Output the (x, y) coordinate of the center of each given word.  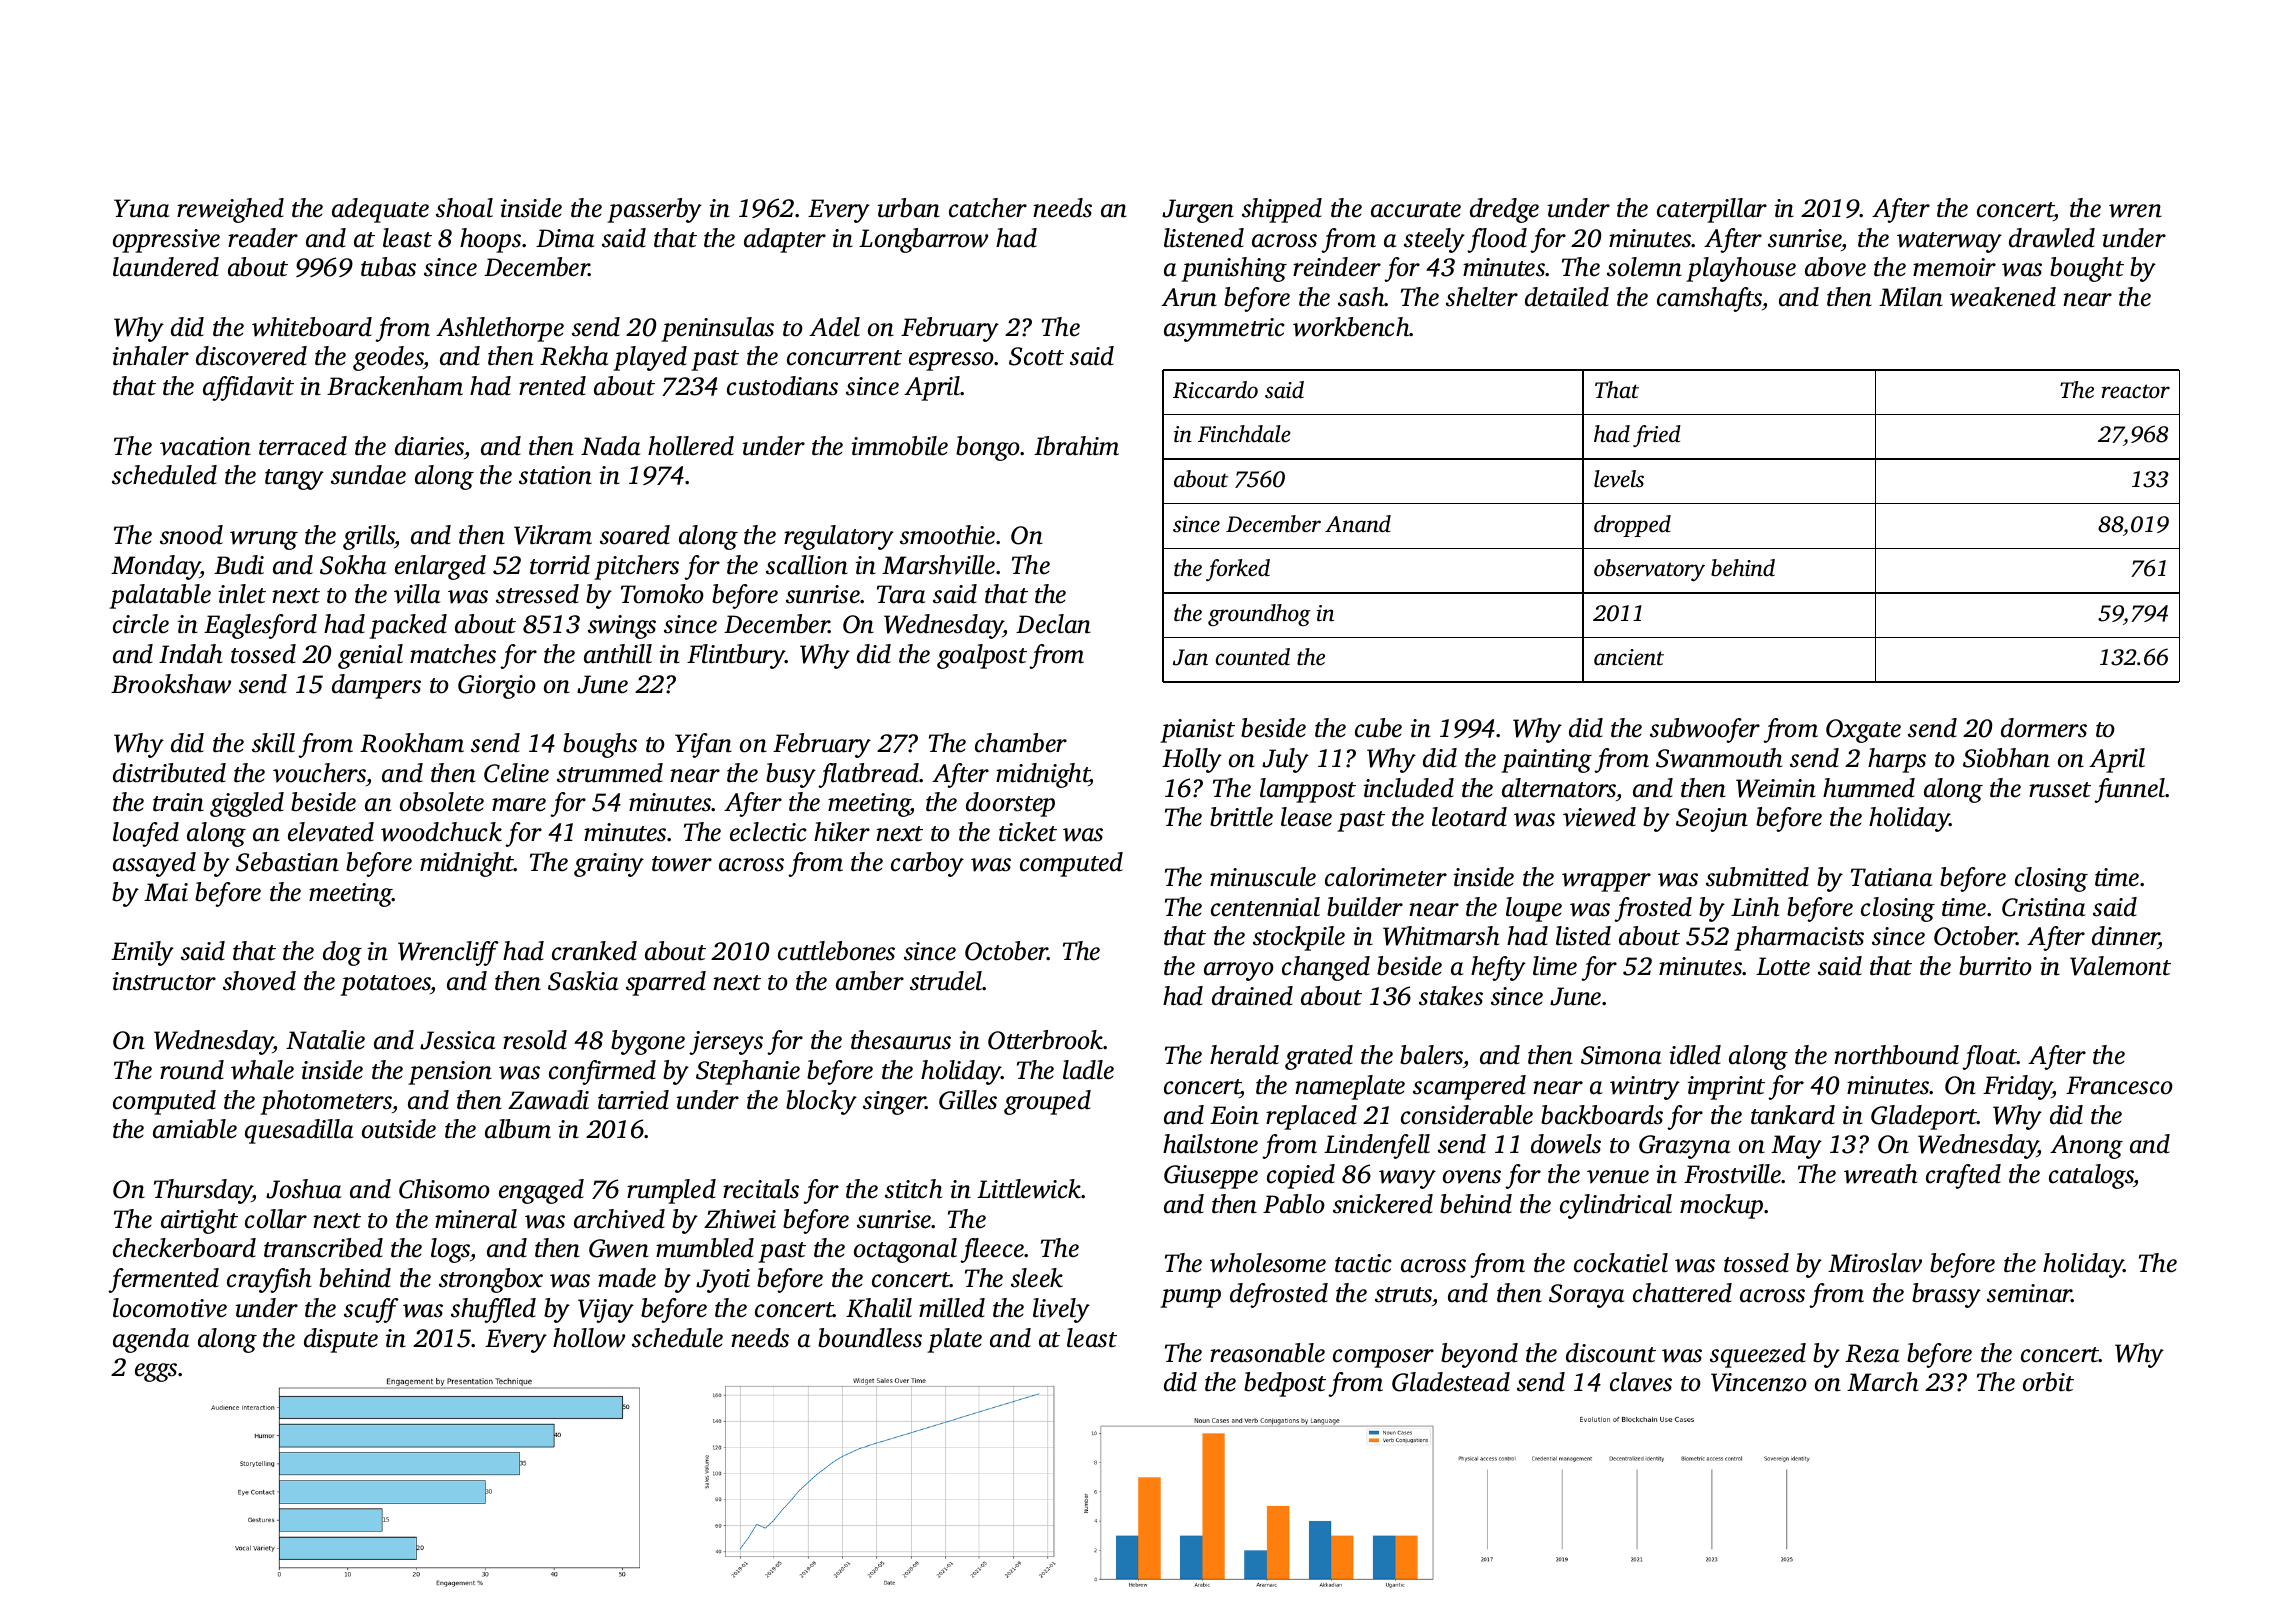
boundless (870, 1338)
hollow (589, 1338)
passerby (654, 210)
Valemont (2120, 966)
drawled (2052, 238)
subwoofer (1705, 730)
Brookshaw (171, 684)
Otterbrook (1046, 1040)
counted (1253, 657)
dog (342, 953)
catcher (988, 208)
